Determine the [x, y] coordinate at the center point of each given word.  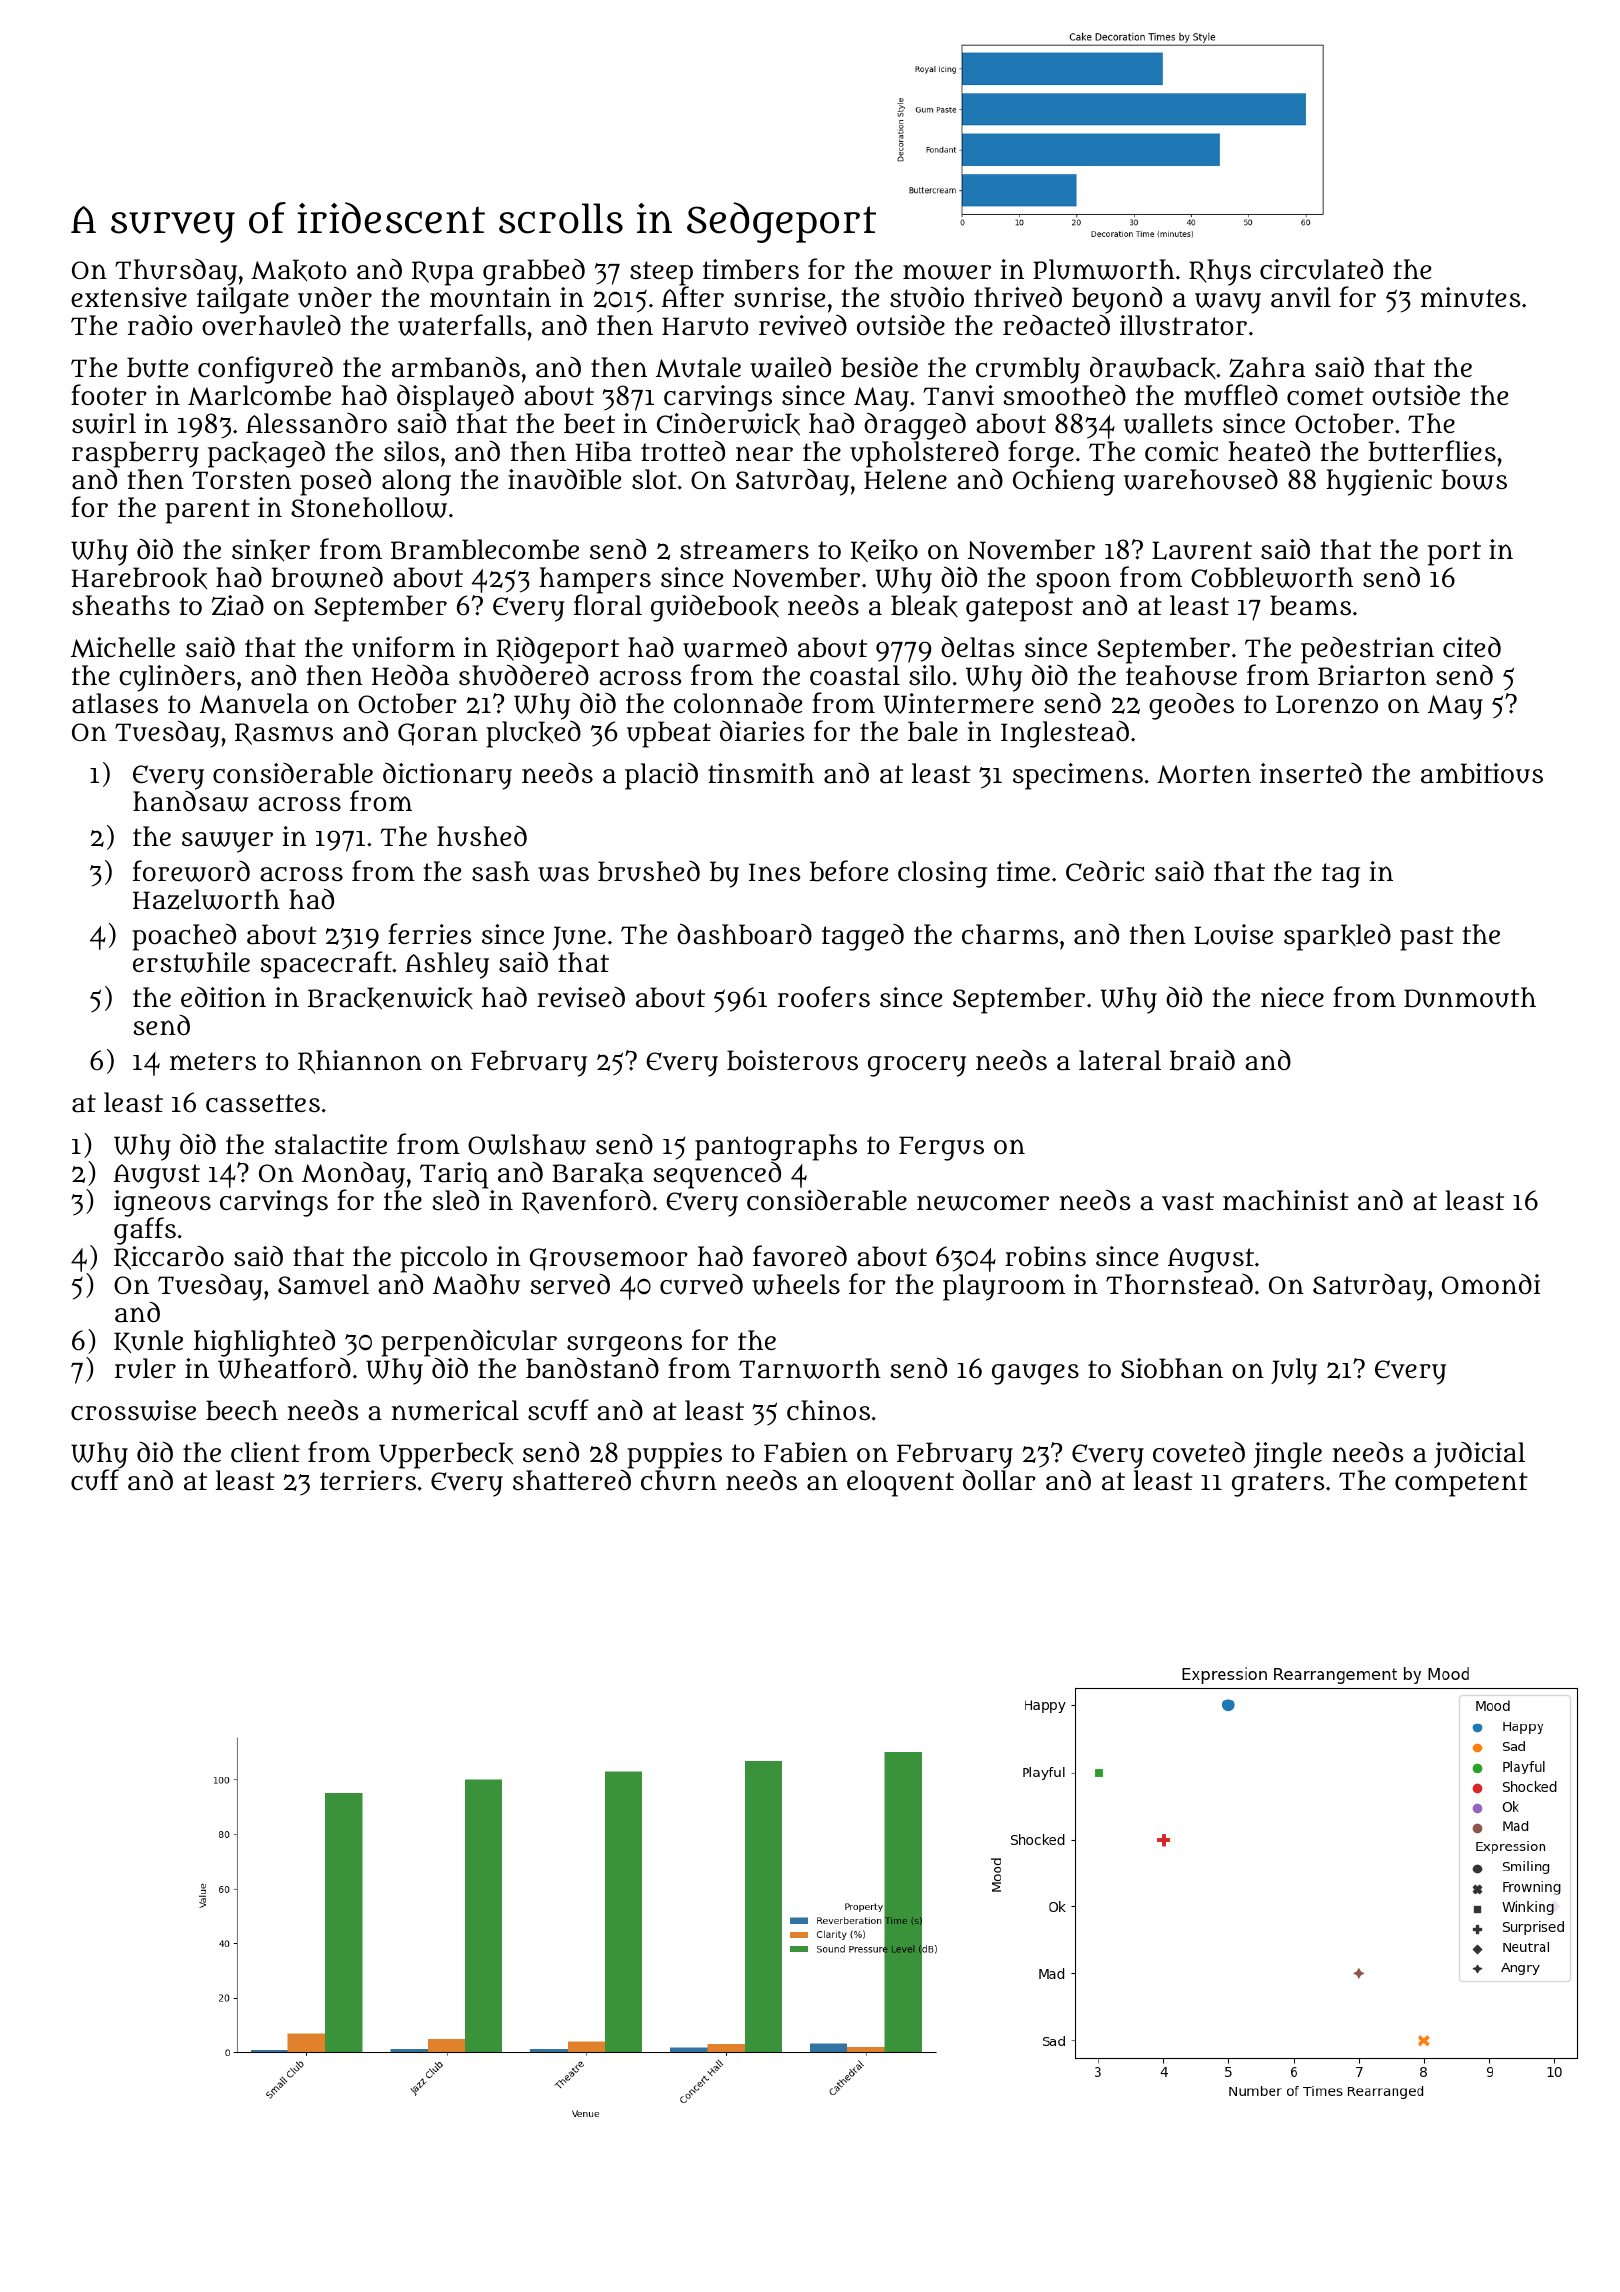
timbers [751, 269]
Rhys [1220, 272]
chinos [828, 1410]
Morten [1204, 774]
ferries [430, 933]
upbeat [669, 734]
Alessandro [316, 423]
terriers [368, 1480]
